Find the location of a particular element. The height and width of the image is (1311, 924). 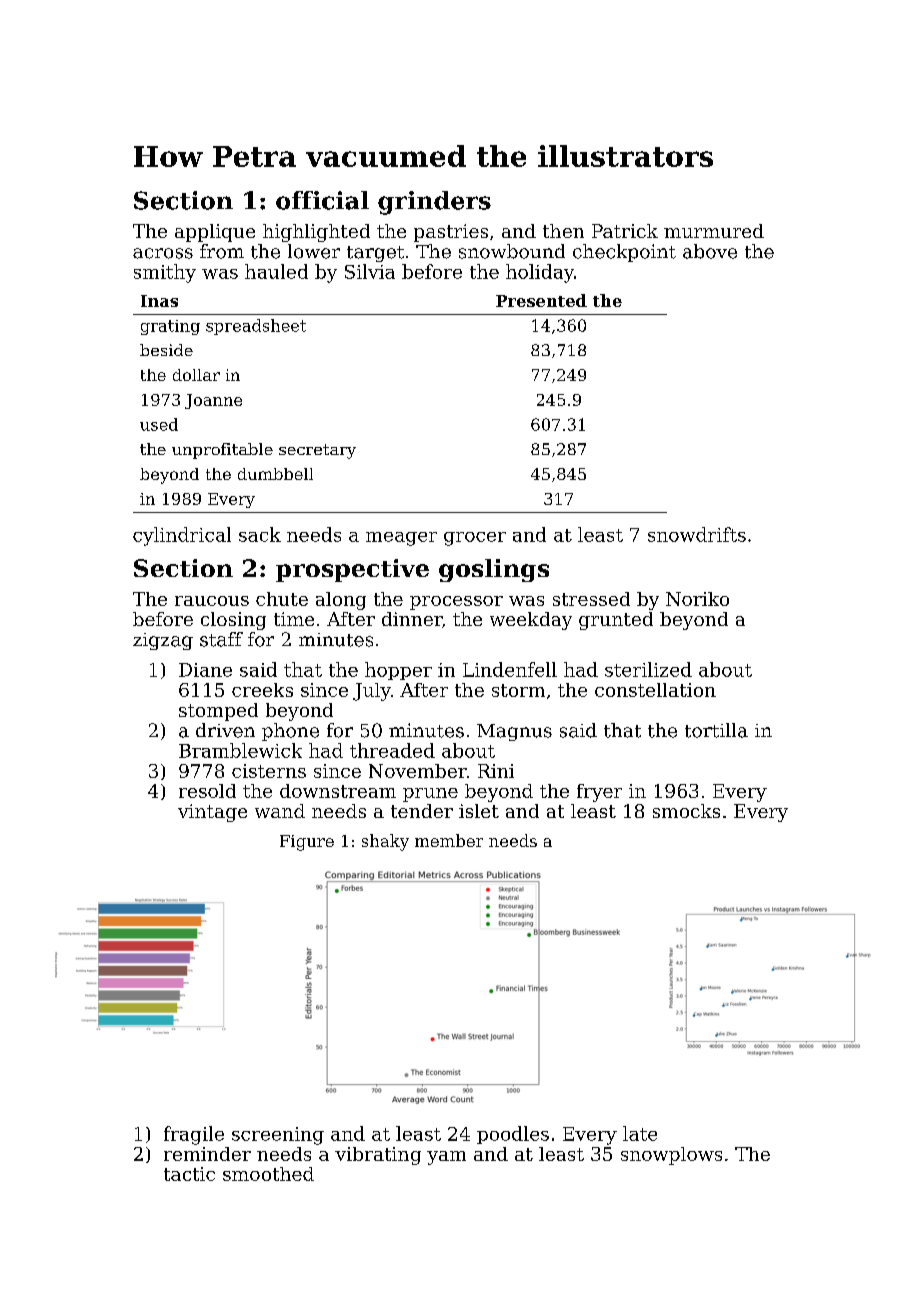

grocer is located at coordinates (475, 539).
